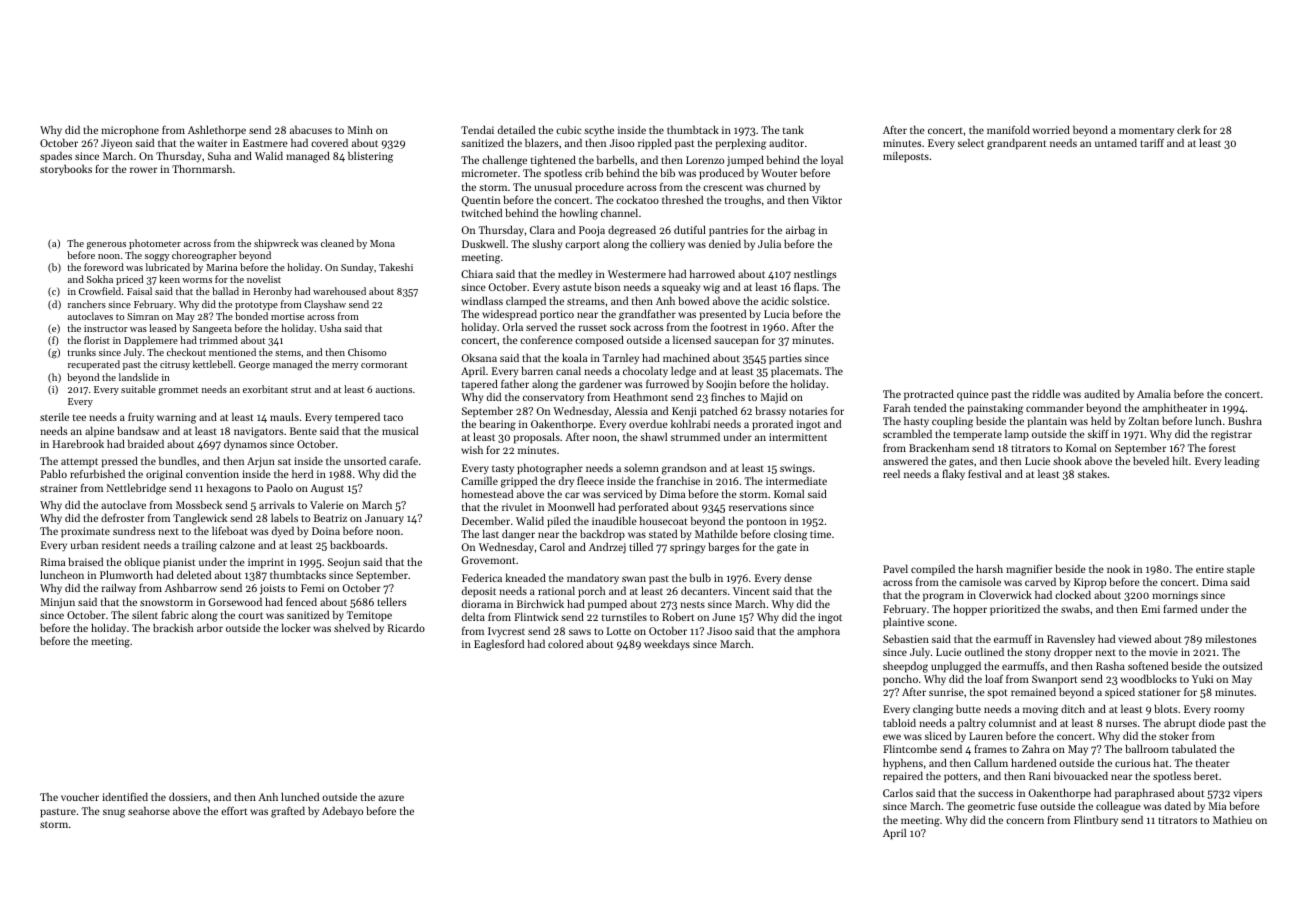 This screenshot has height=924, width=1308. I want to click on Tendai, so click(477, 130).
